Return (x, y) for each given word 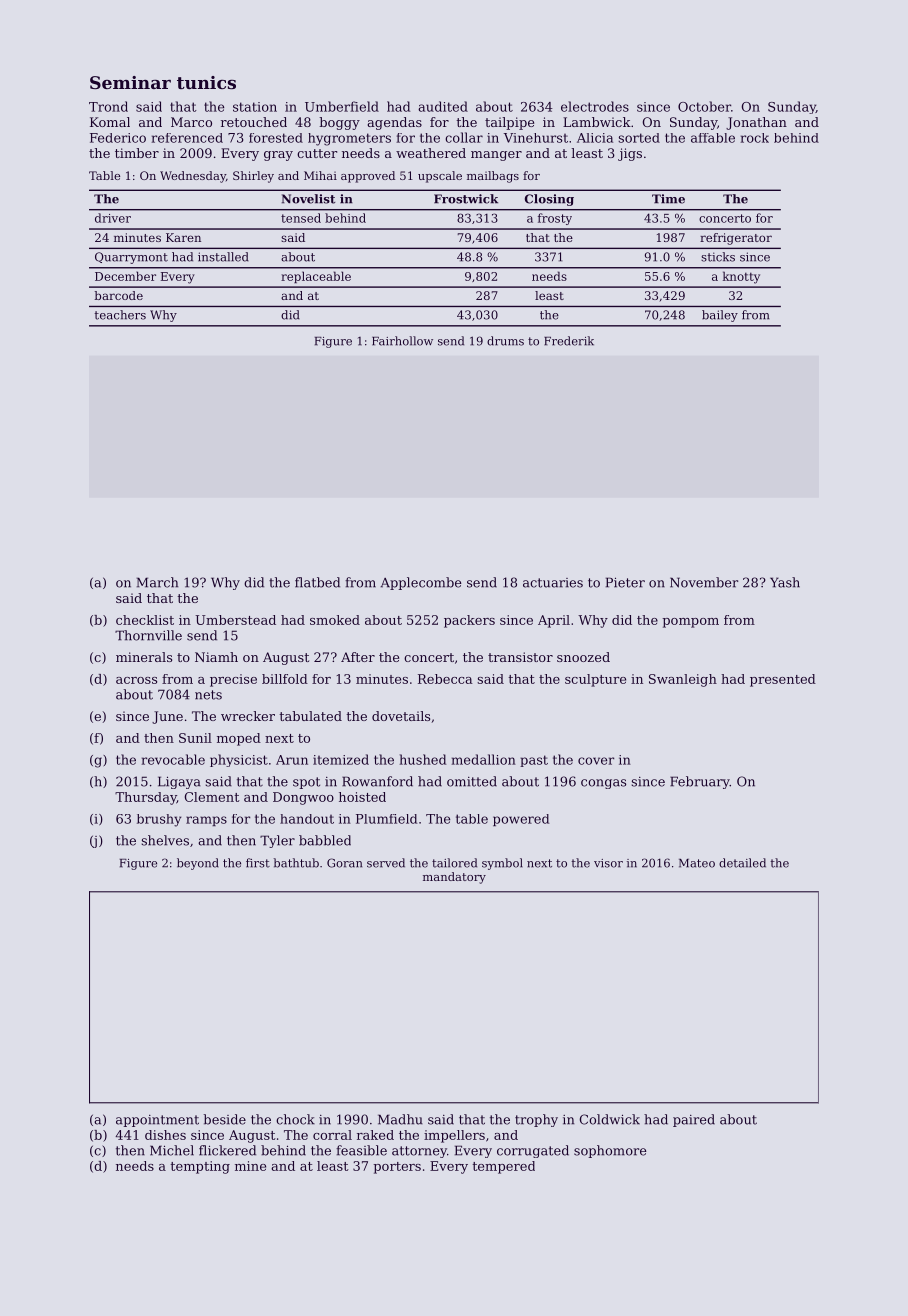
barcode (118, 295)
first (258, 863)
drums (505, 341)
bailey (720, 316)
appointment (157, 1121)
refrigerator (736, 239)
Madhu (400, 1119)
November (704, 582)
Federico (118, 138)
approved (368, 177)
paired (694, 1120)
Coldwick (609, 1119)
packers (469, 621)
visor (608, 863)
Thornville (148, 635)
